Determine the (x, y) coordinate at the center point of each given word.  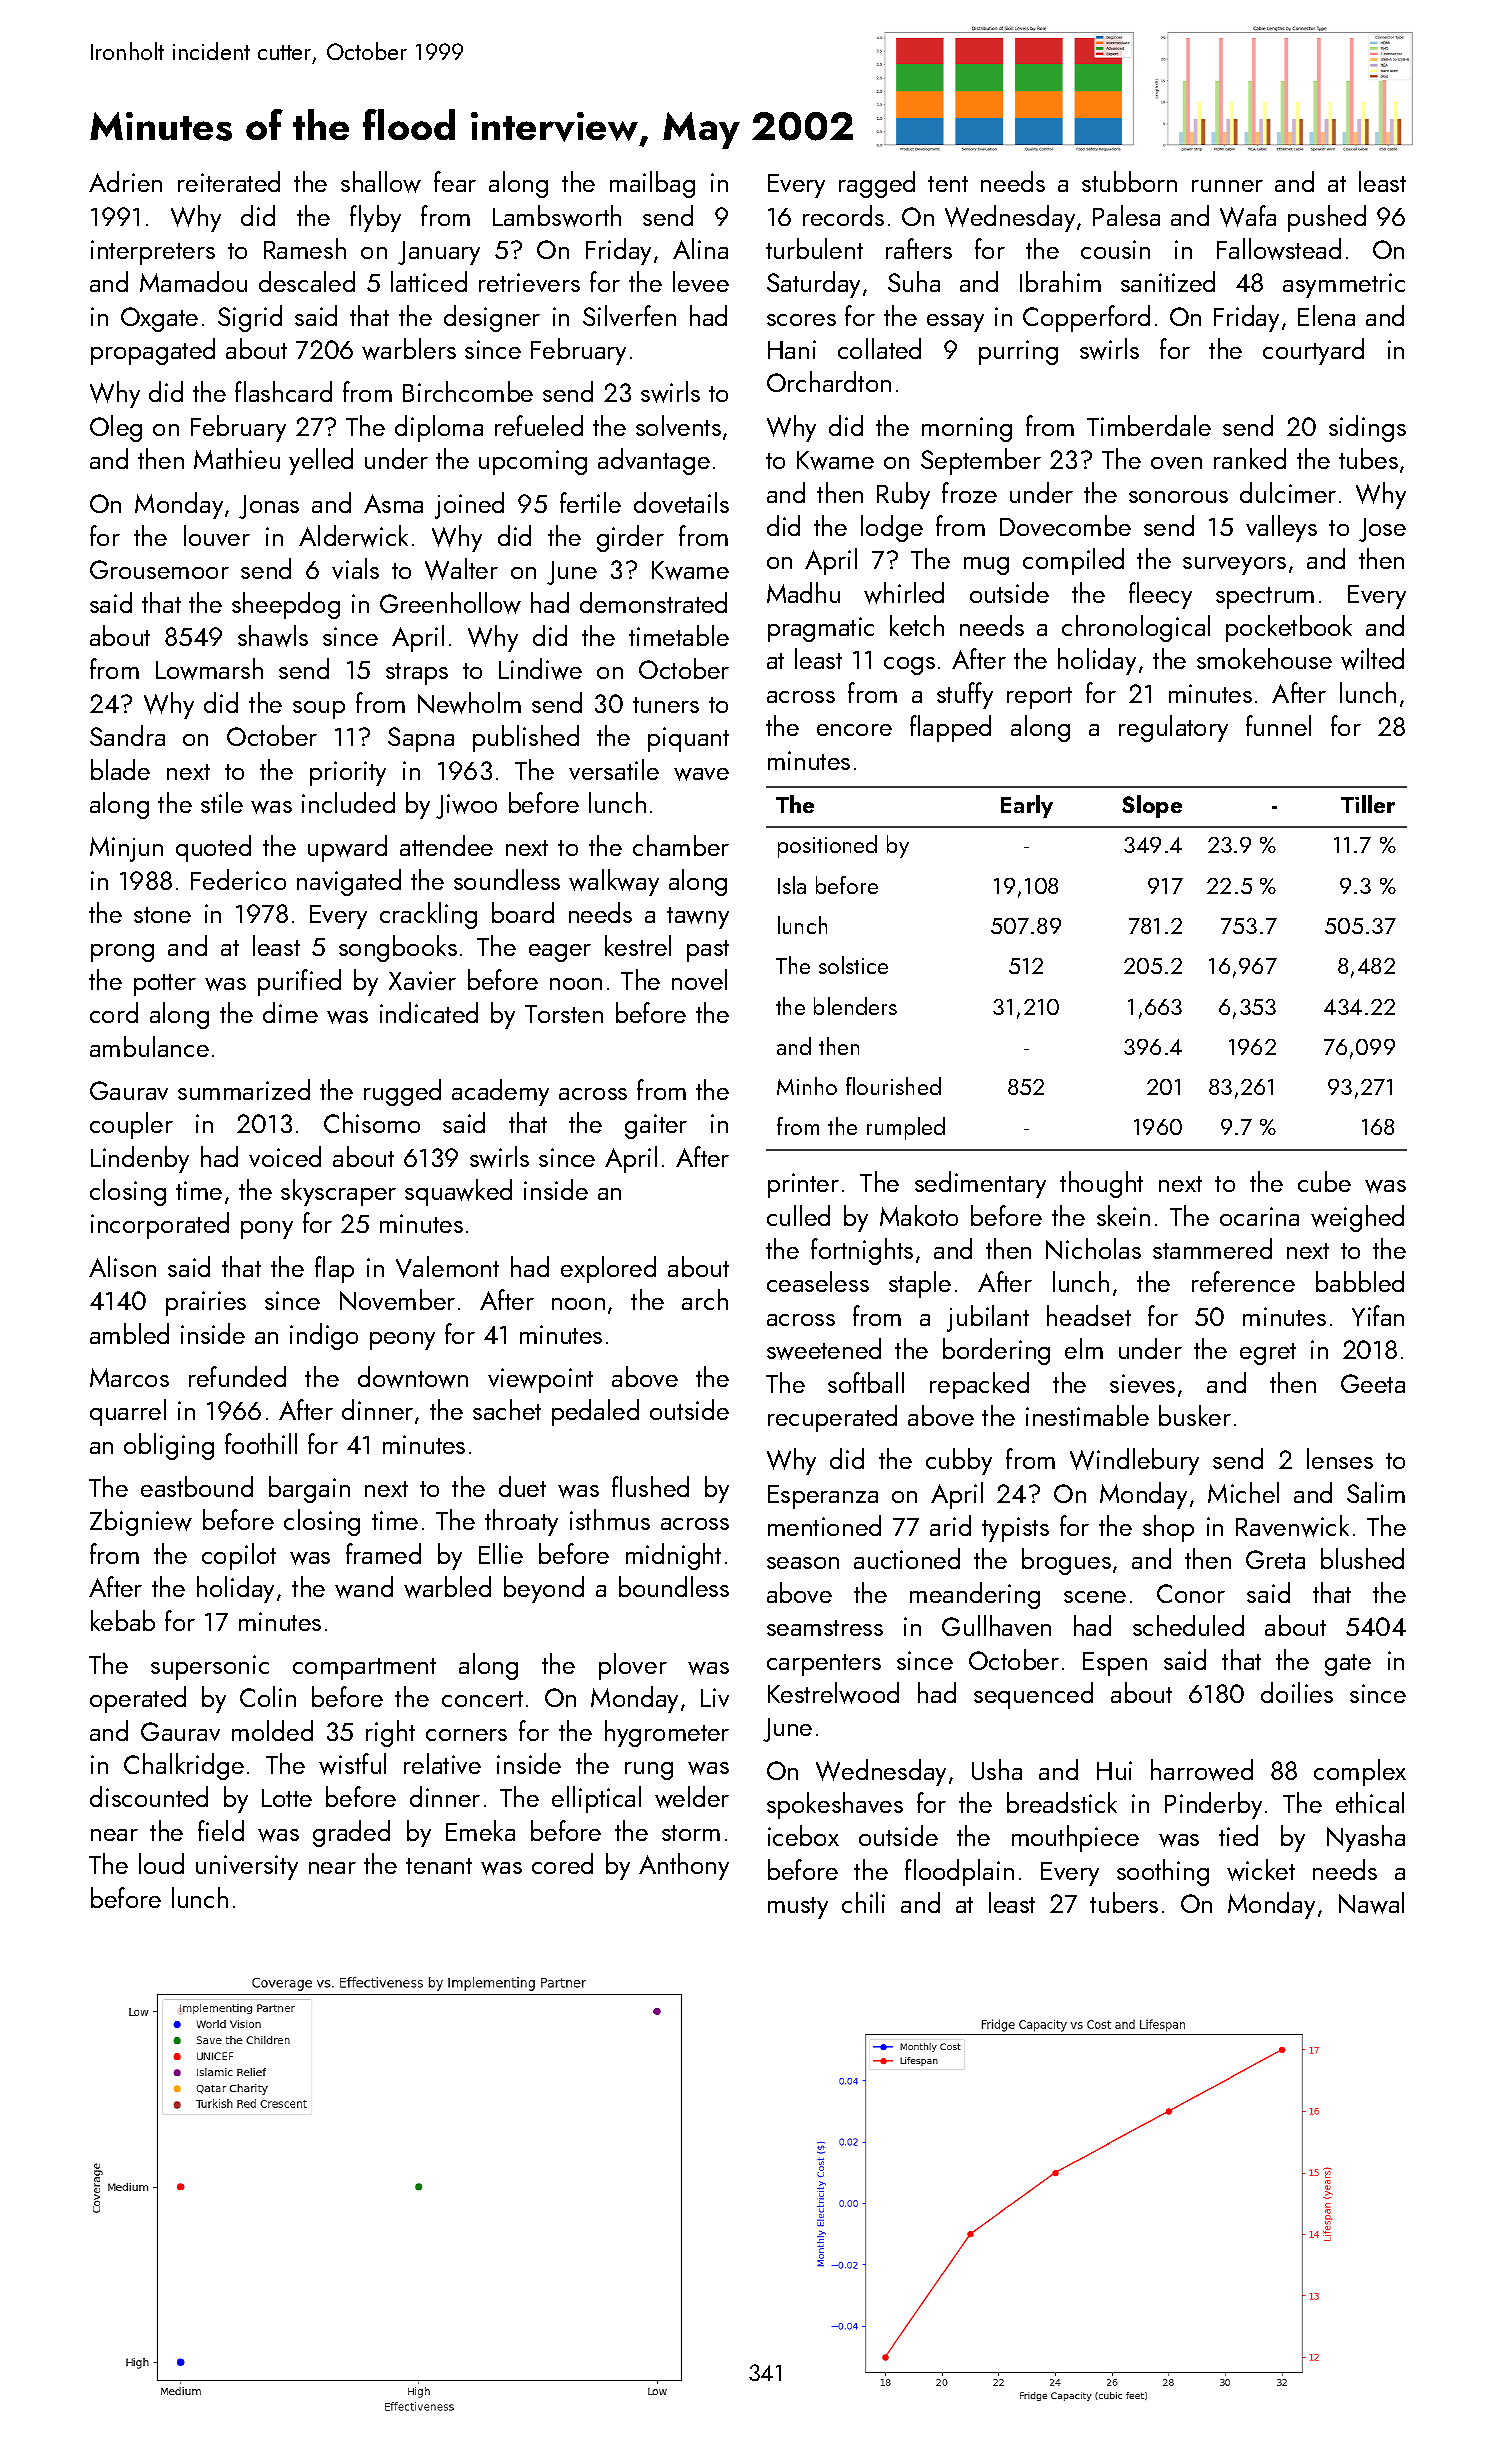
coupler (131, 1125)
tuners (666, 705)
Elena (1326, 315)
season (803, 1563)
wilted (1372, 659)
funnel (1278, 725)
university (247, 1867)
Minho (807, 1086)
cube (1324, 1181)
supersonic (210, 1667)
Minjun (126, 849)
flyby (375, 218)
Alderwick (353, 536)
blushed (1362, 1558)
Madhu (803, 592)
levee (701, 281)
